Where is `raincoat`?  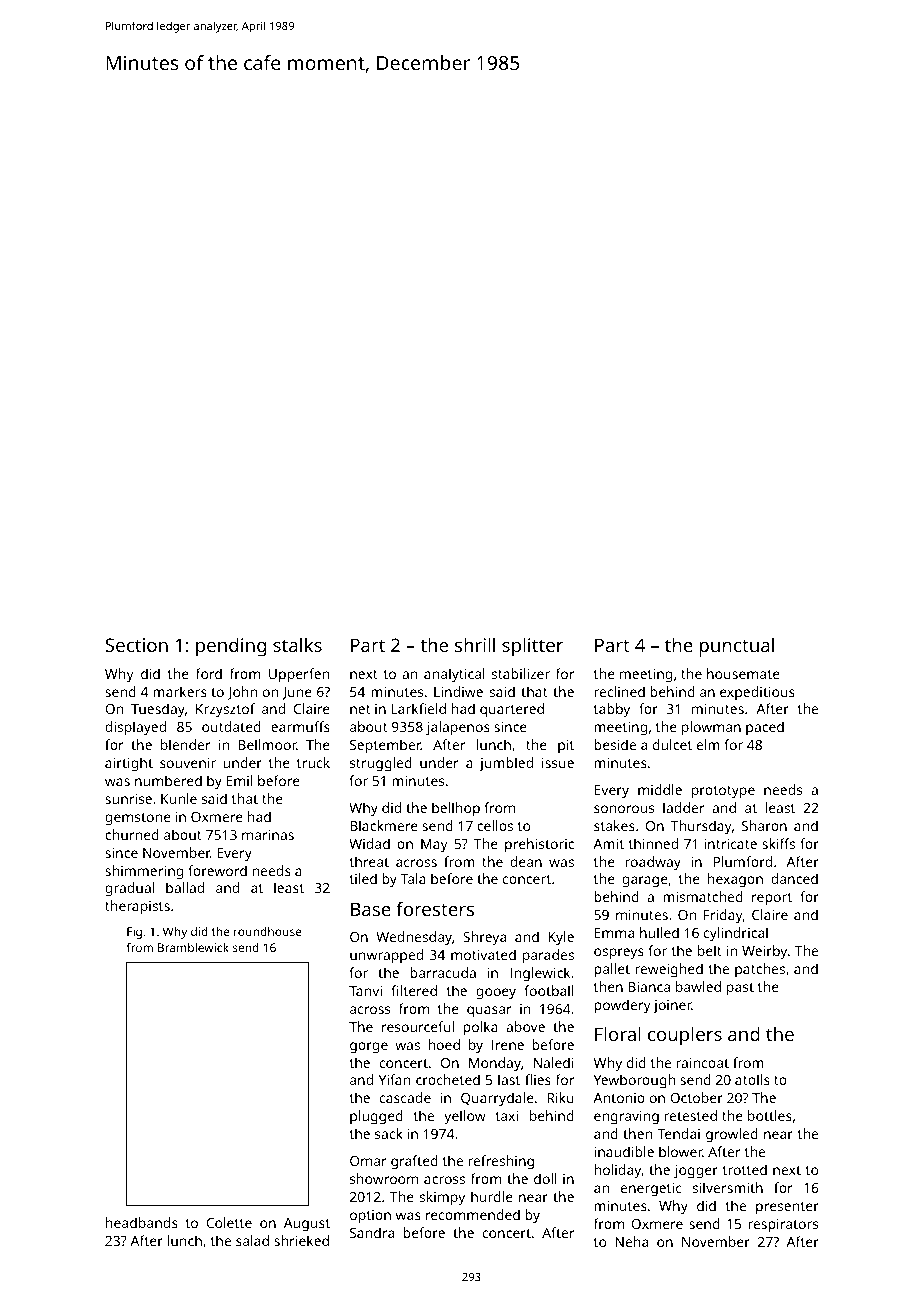
raincoat is located at coordinates (702, 1063).
